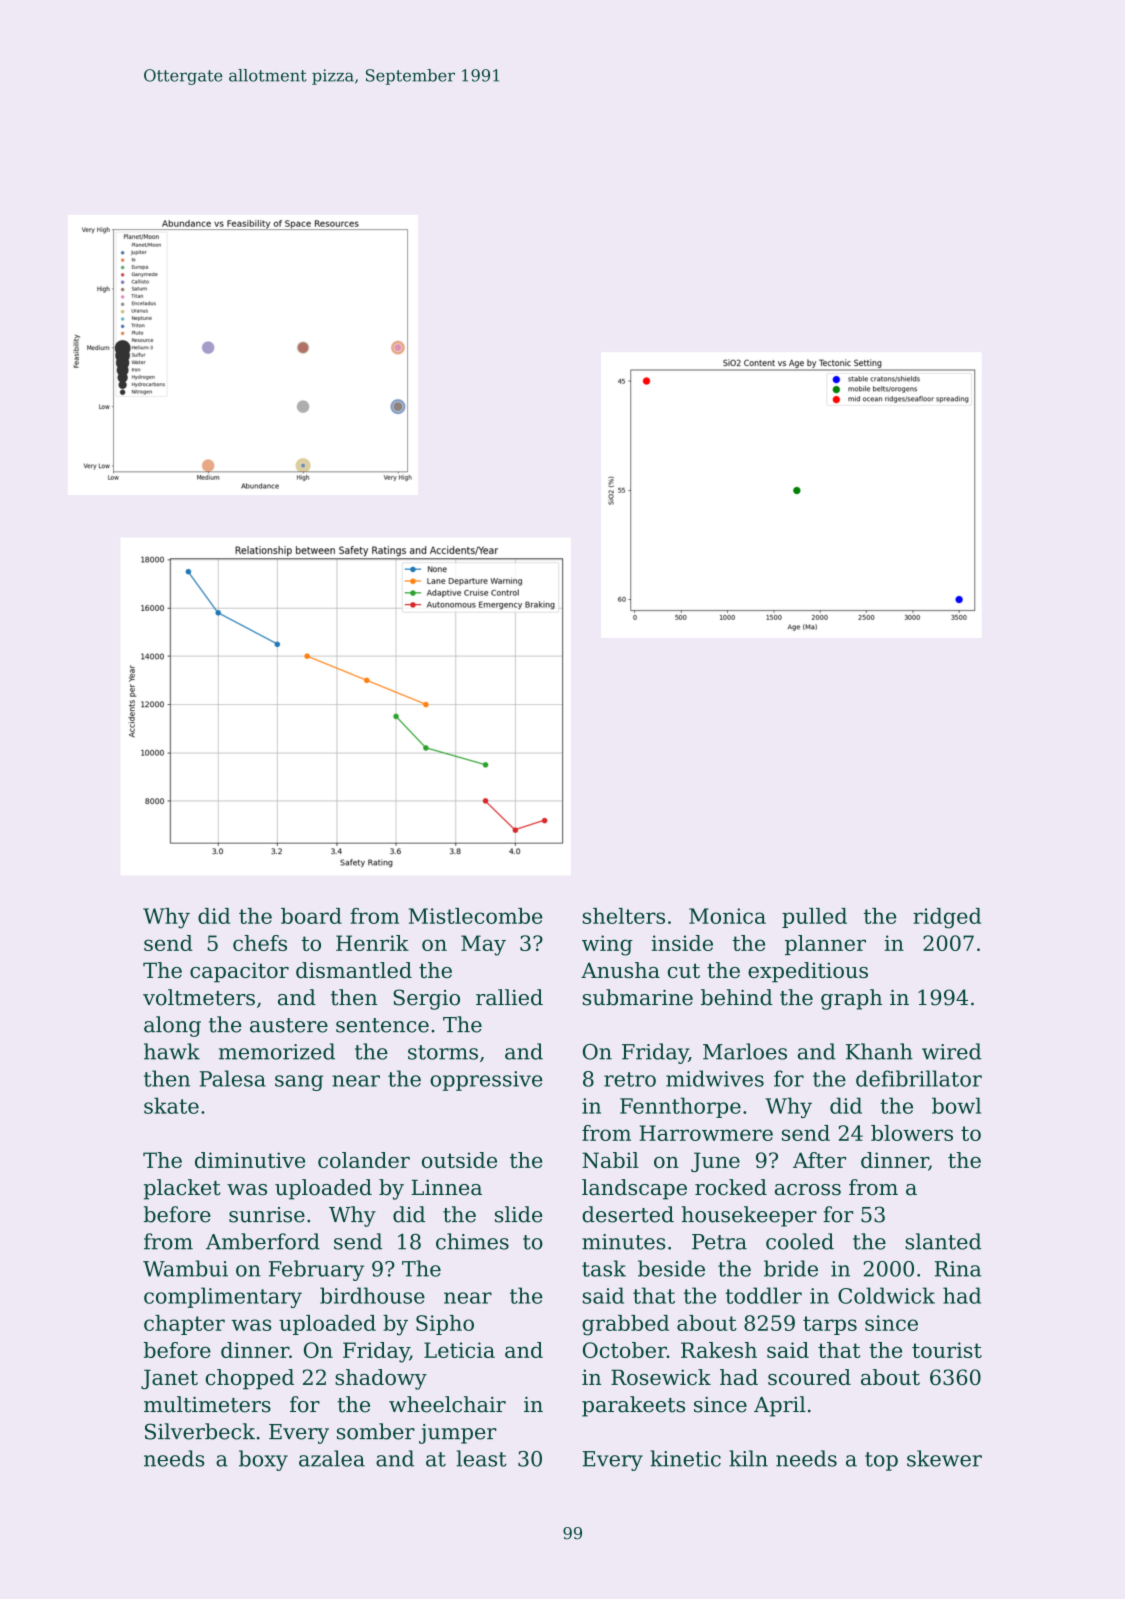 The width and height of the document is (1125, 1599). Describe the element at coordinates (459, 1160) in the document. I see `outside` at that location.
